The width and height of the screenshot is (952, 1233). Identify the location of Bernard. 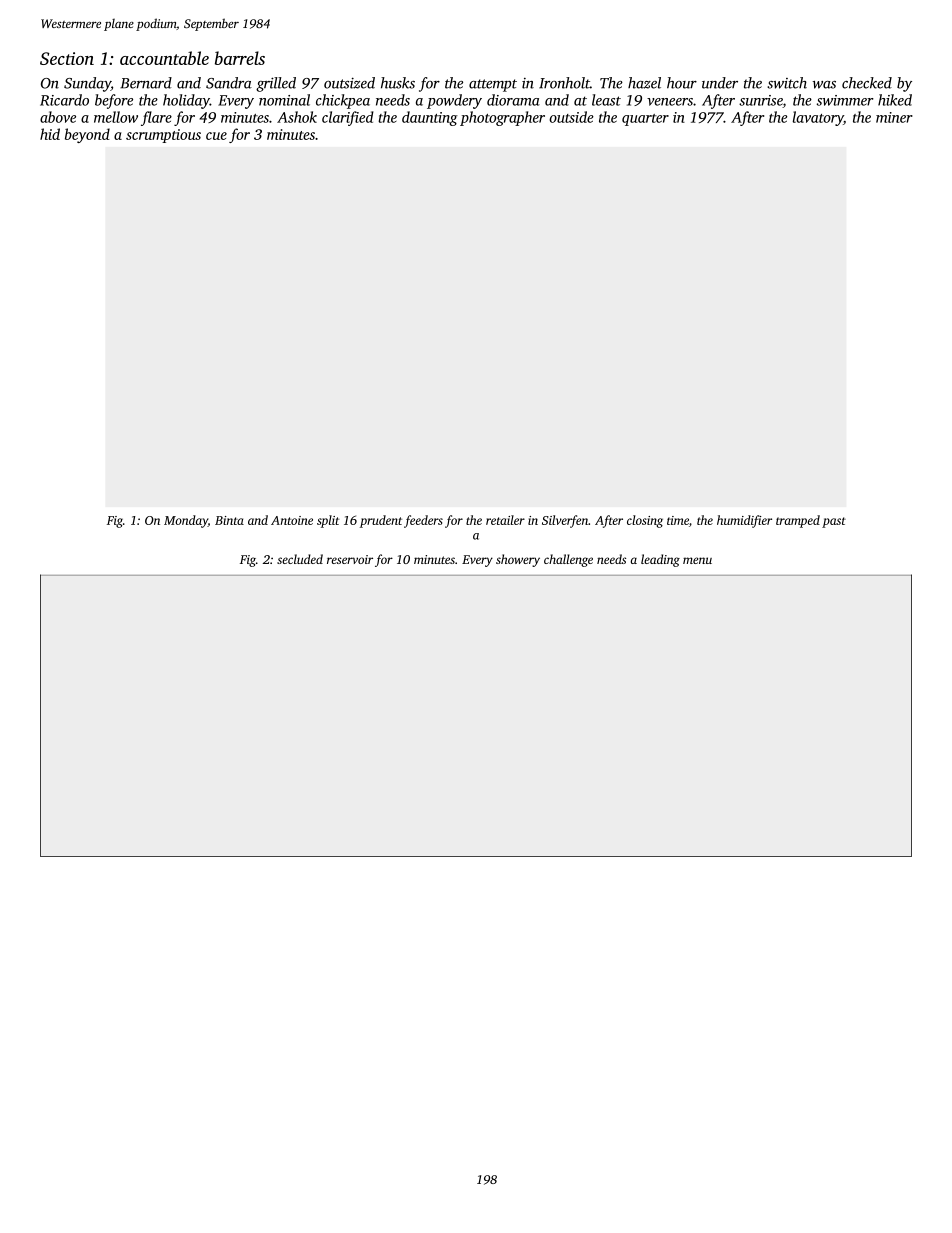
(146, 83).
